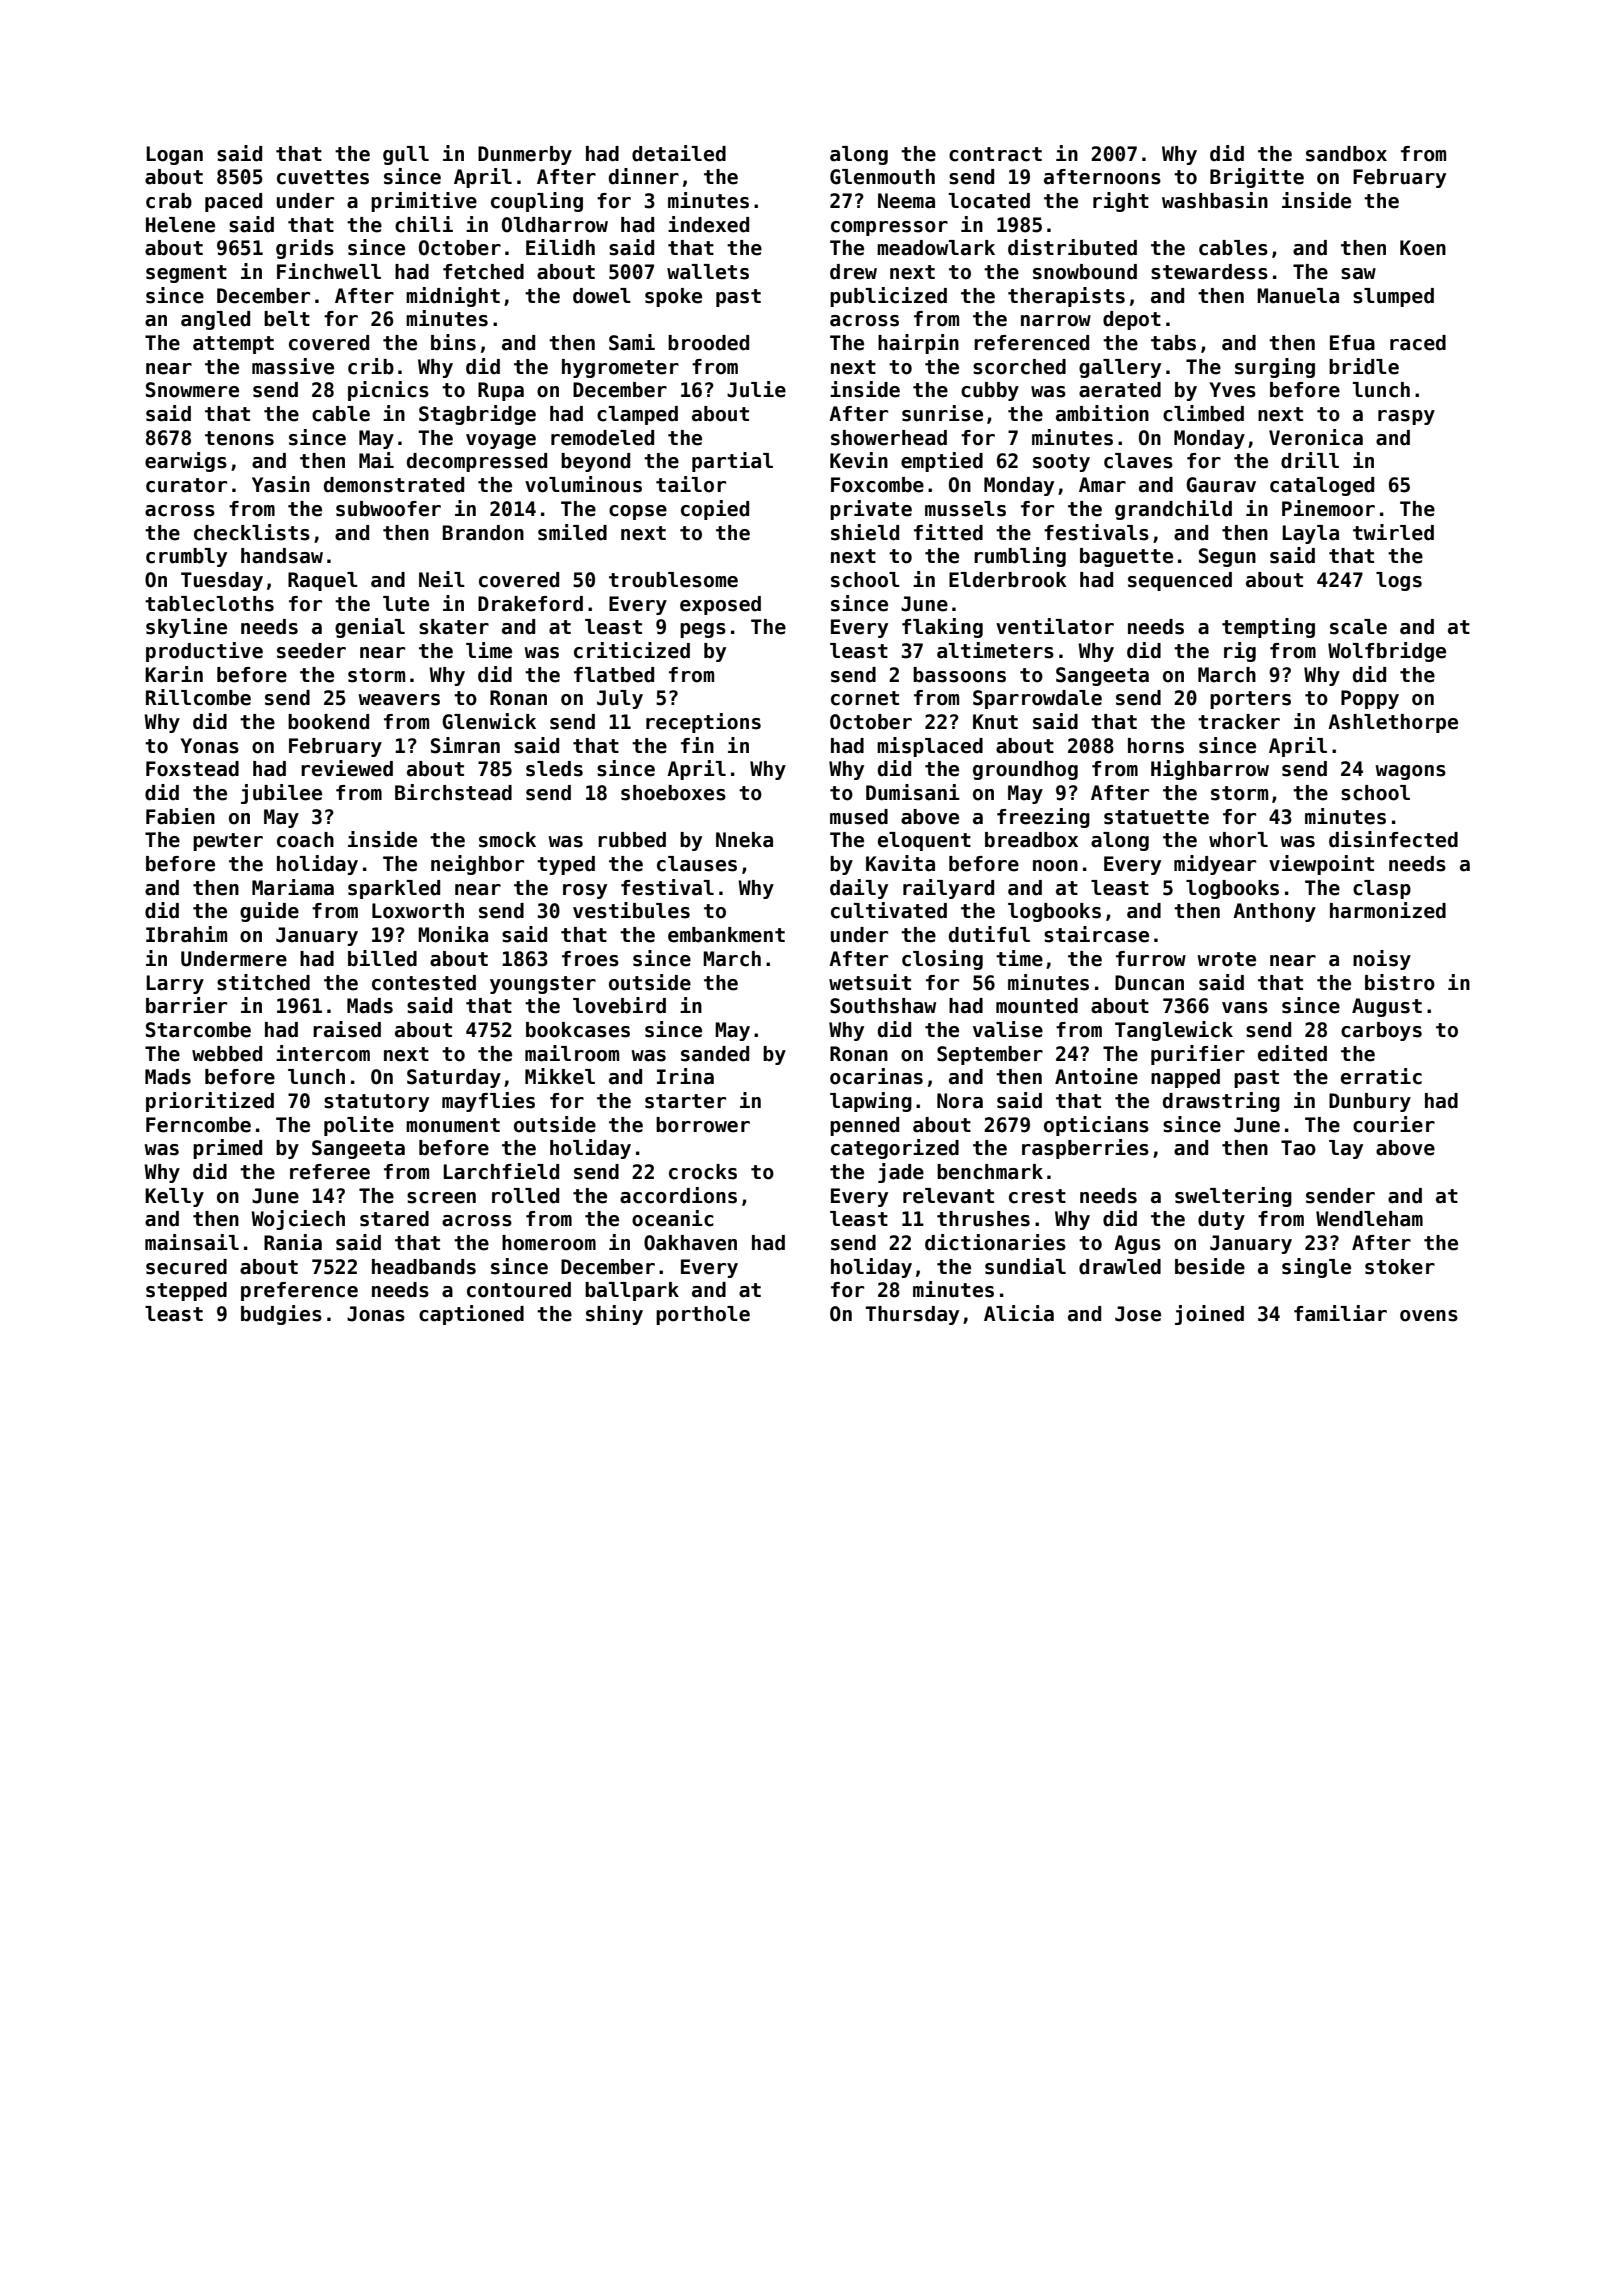 The height and width of the image is (2292, 1620). I want to click on Glenmouth, so click(882, 177).
